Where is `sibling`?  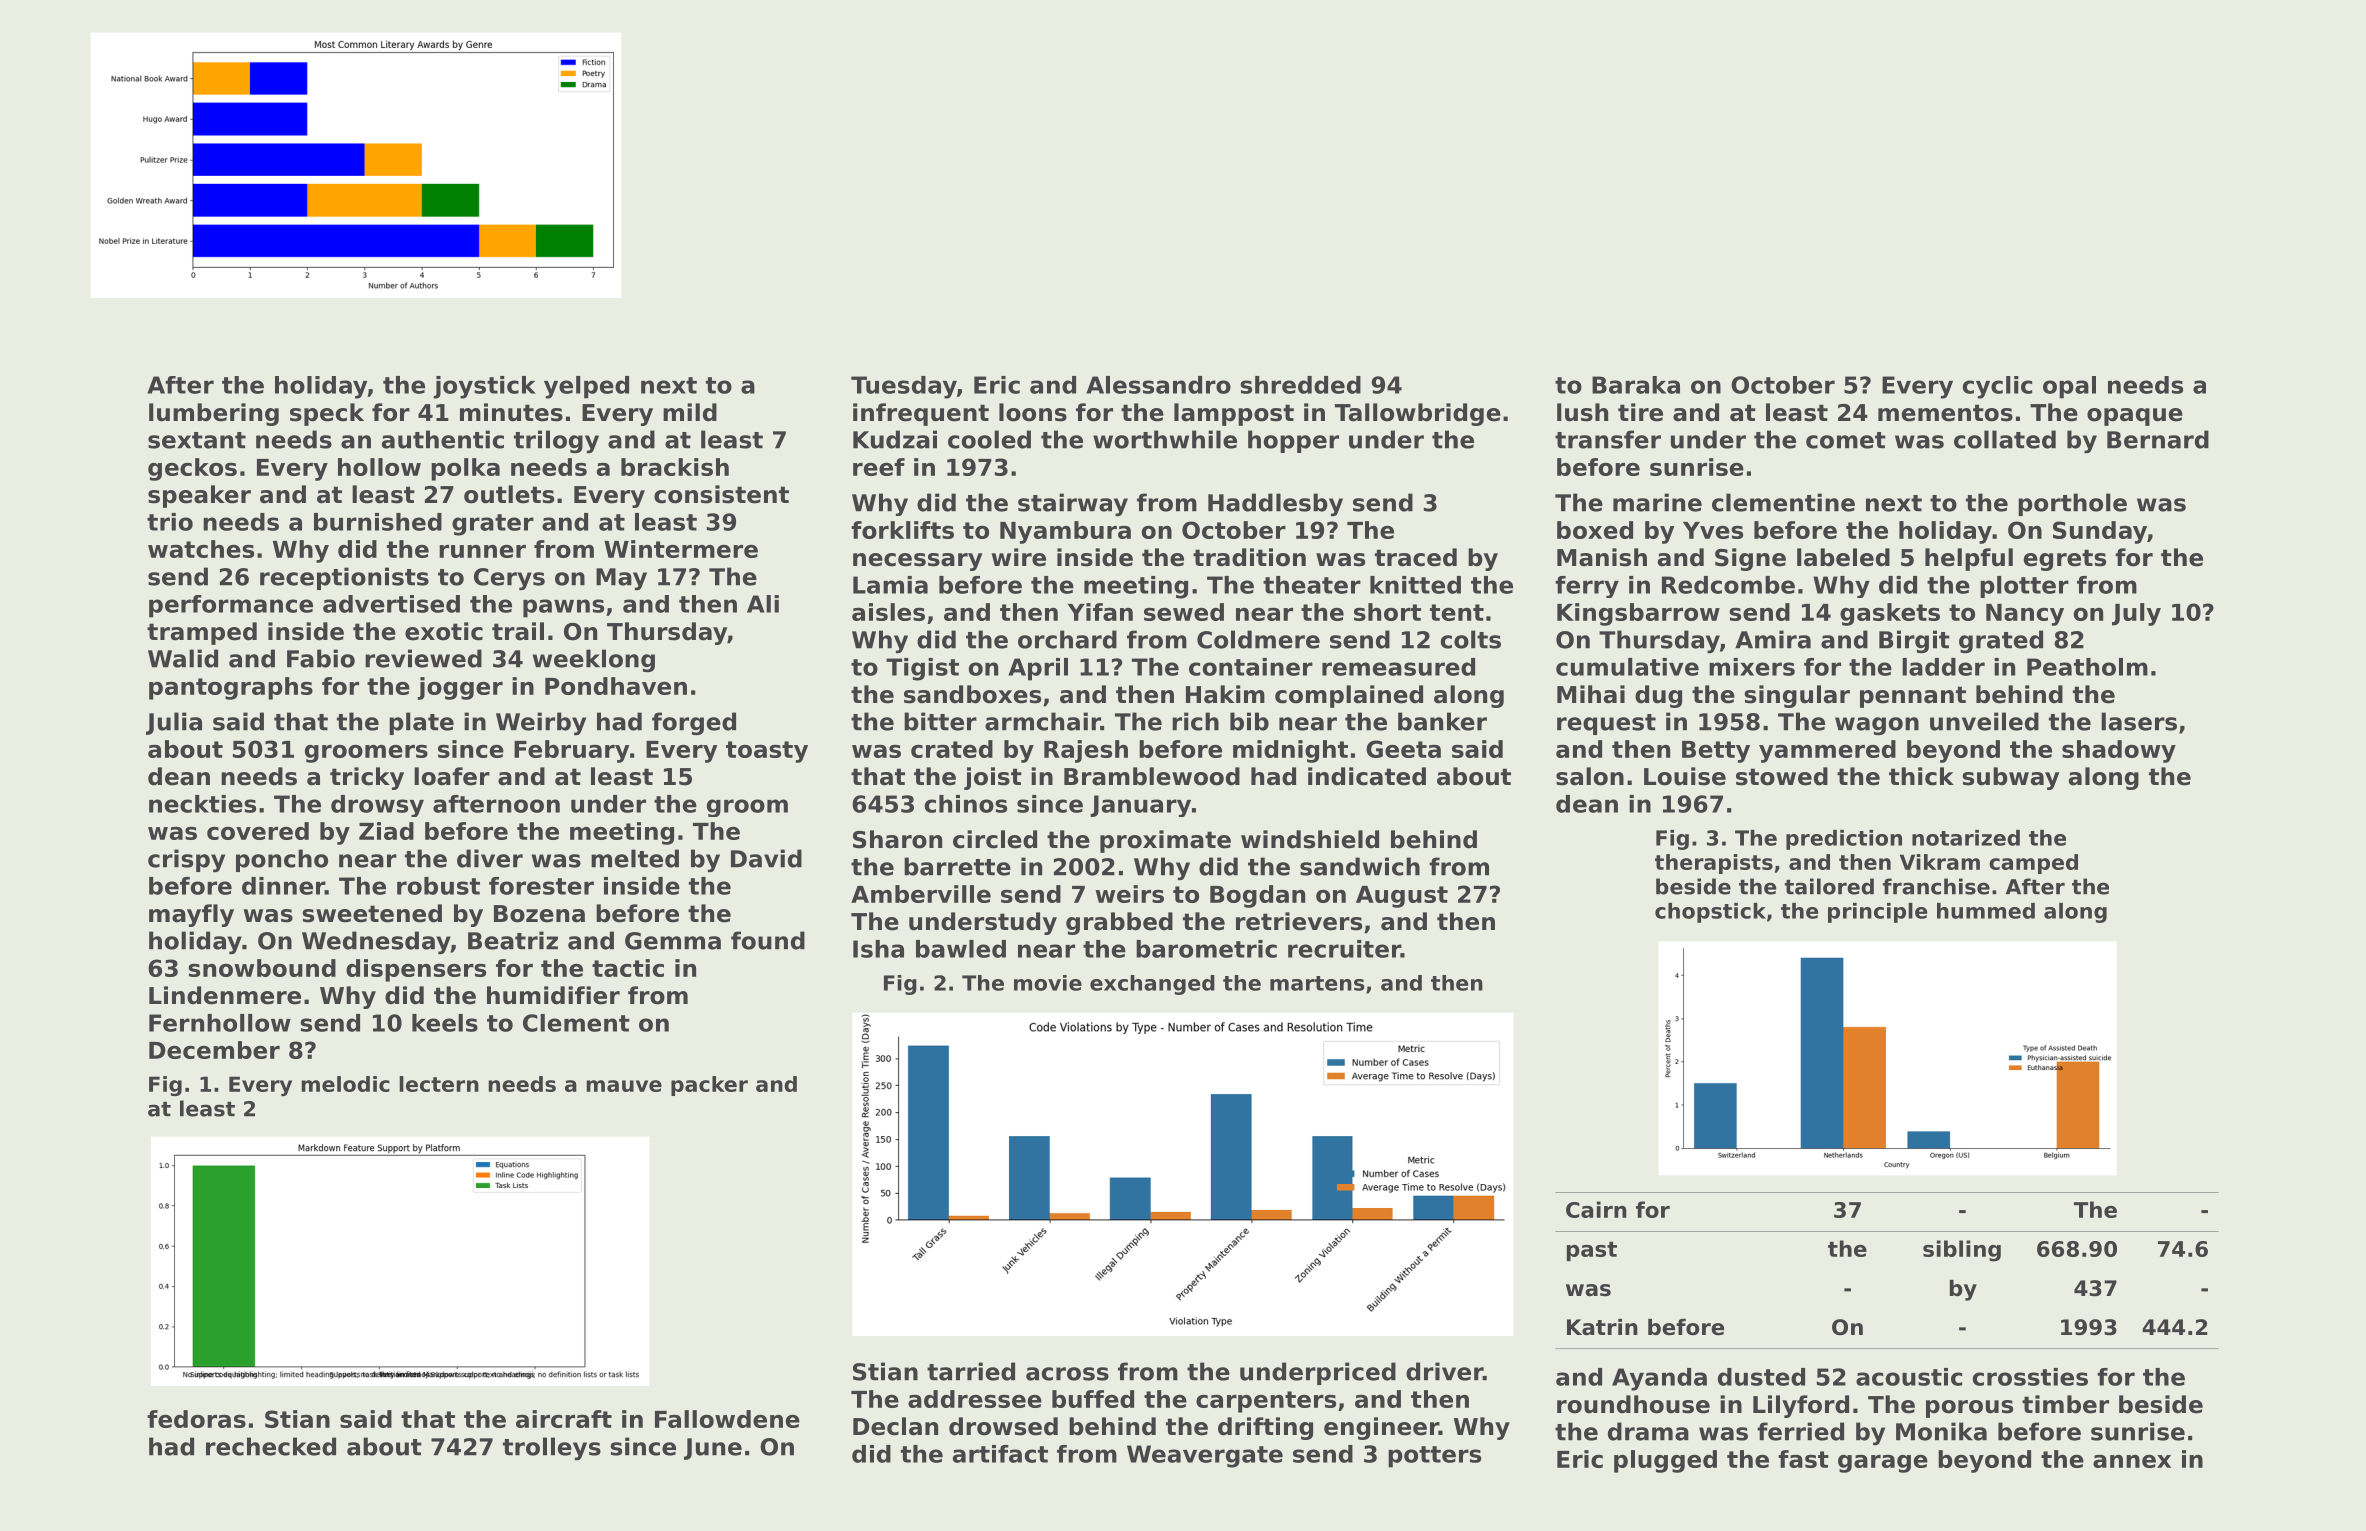 sibling is located at coordinates (1962, 1251).
